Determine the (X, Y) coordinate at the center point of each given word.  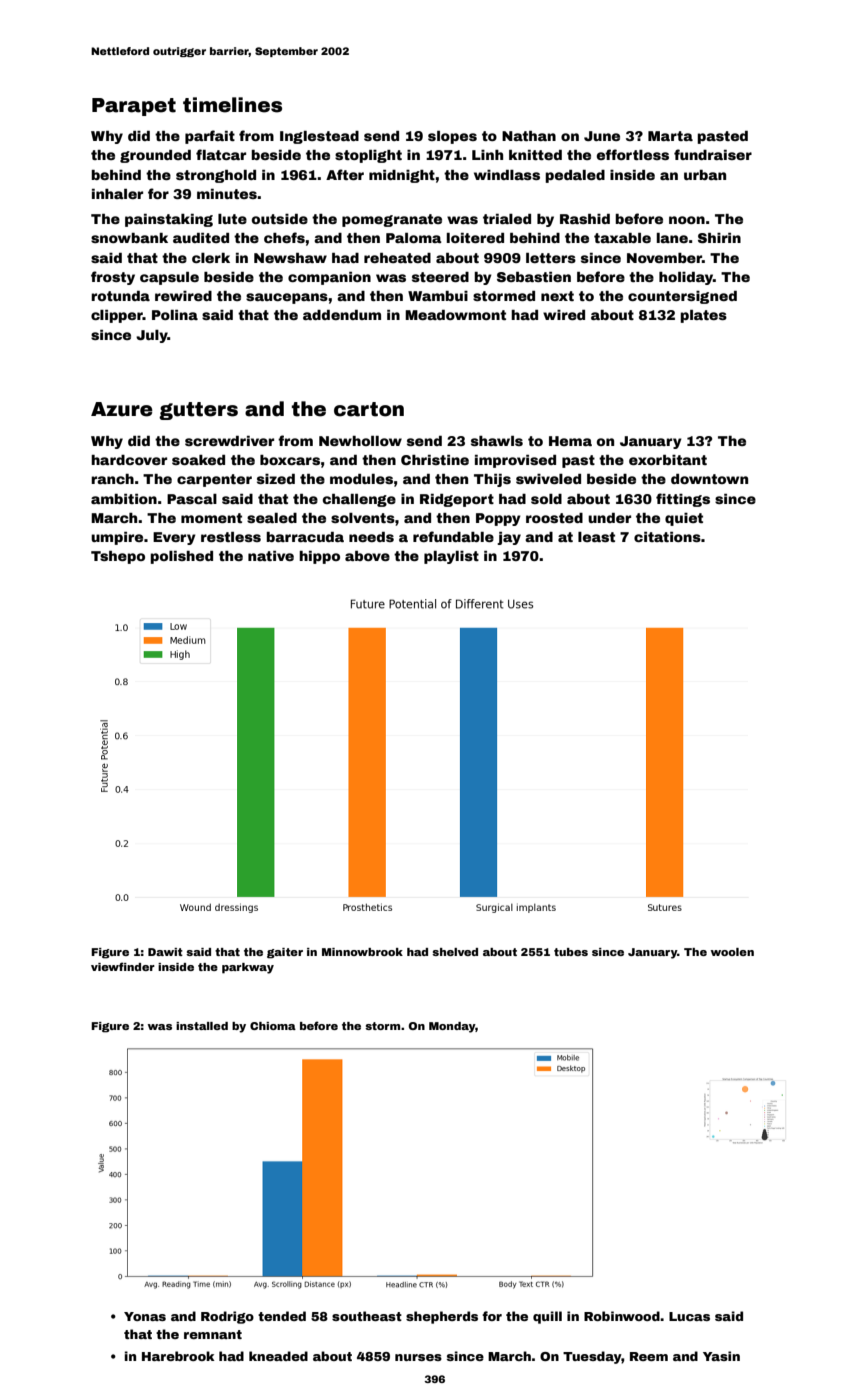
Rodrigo (227, 1317)
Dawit (165, 952)
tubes (571, 952)
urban (705, 175)
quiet (684, 519)
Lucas (689, 1316)
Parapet (134, 107)
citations (667, 537)
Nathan (529, 136)
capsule (169, 278)
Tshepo (118, 557)
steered (440, 277)
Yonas (145, 1316)
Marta (670, 136)
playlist (451, 557)
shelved (455, 952)
